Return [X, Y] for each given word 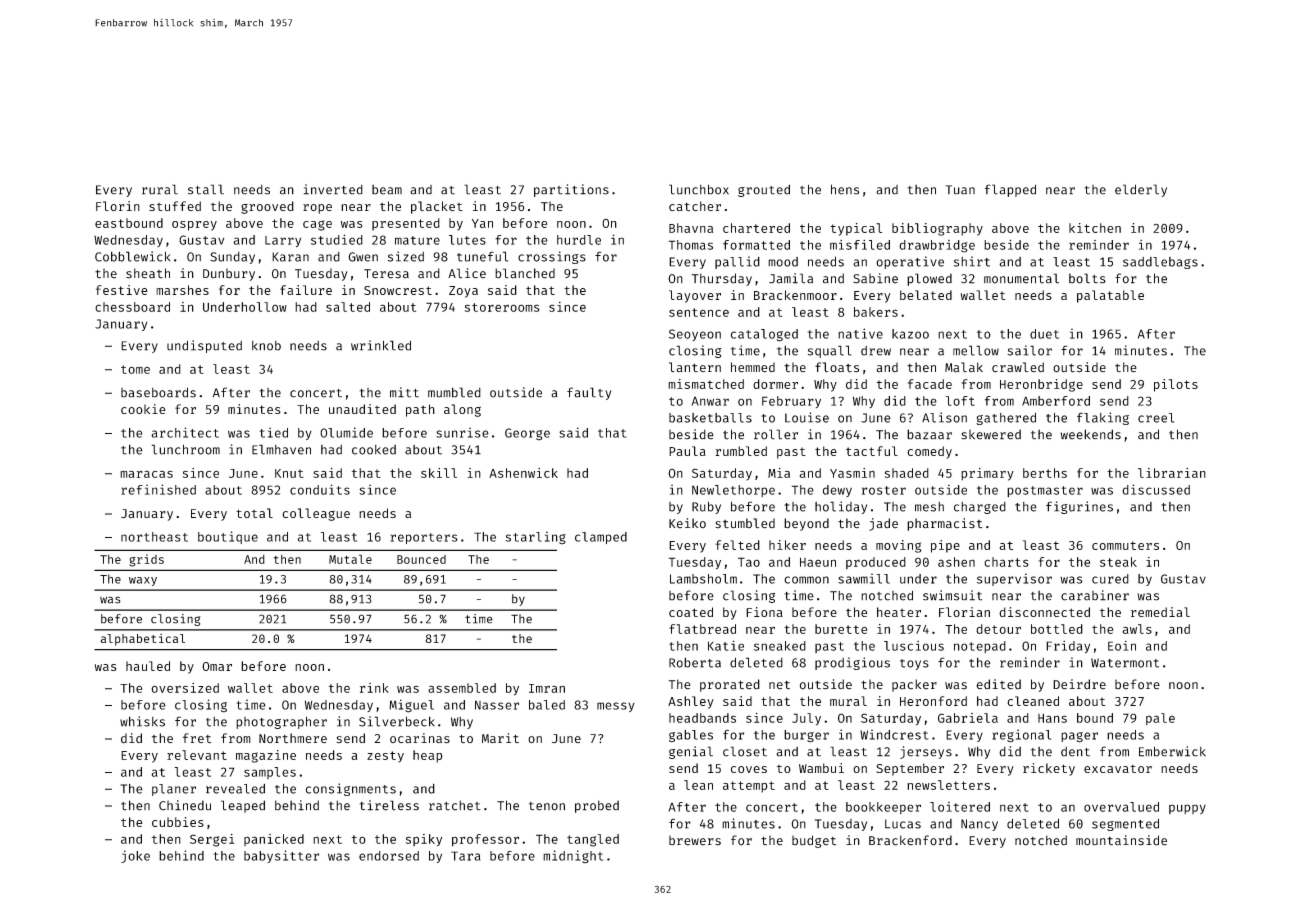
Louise [807, 417]
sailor [1029, 350]
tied [273, 432]
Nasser [497, 705]
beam [387, 190]
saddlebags [1160, 263]
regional [1021, 736]
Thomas [691, 245]
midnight [573, 857]
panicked [274, 840]
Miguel [411, 706]
